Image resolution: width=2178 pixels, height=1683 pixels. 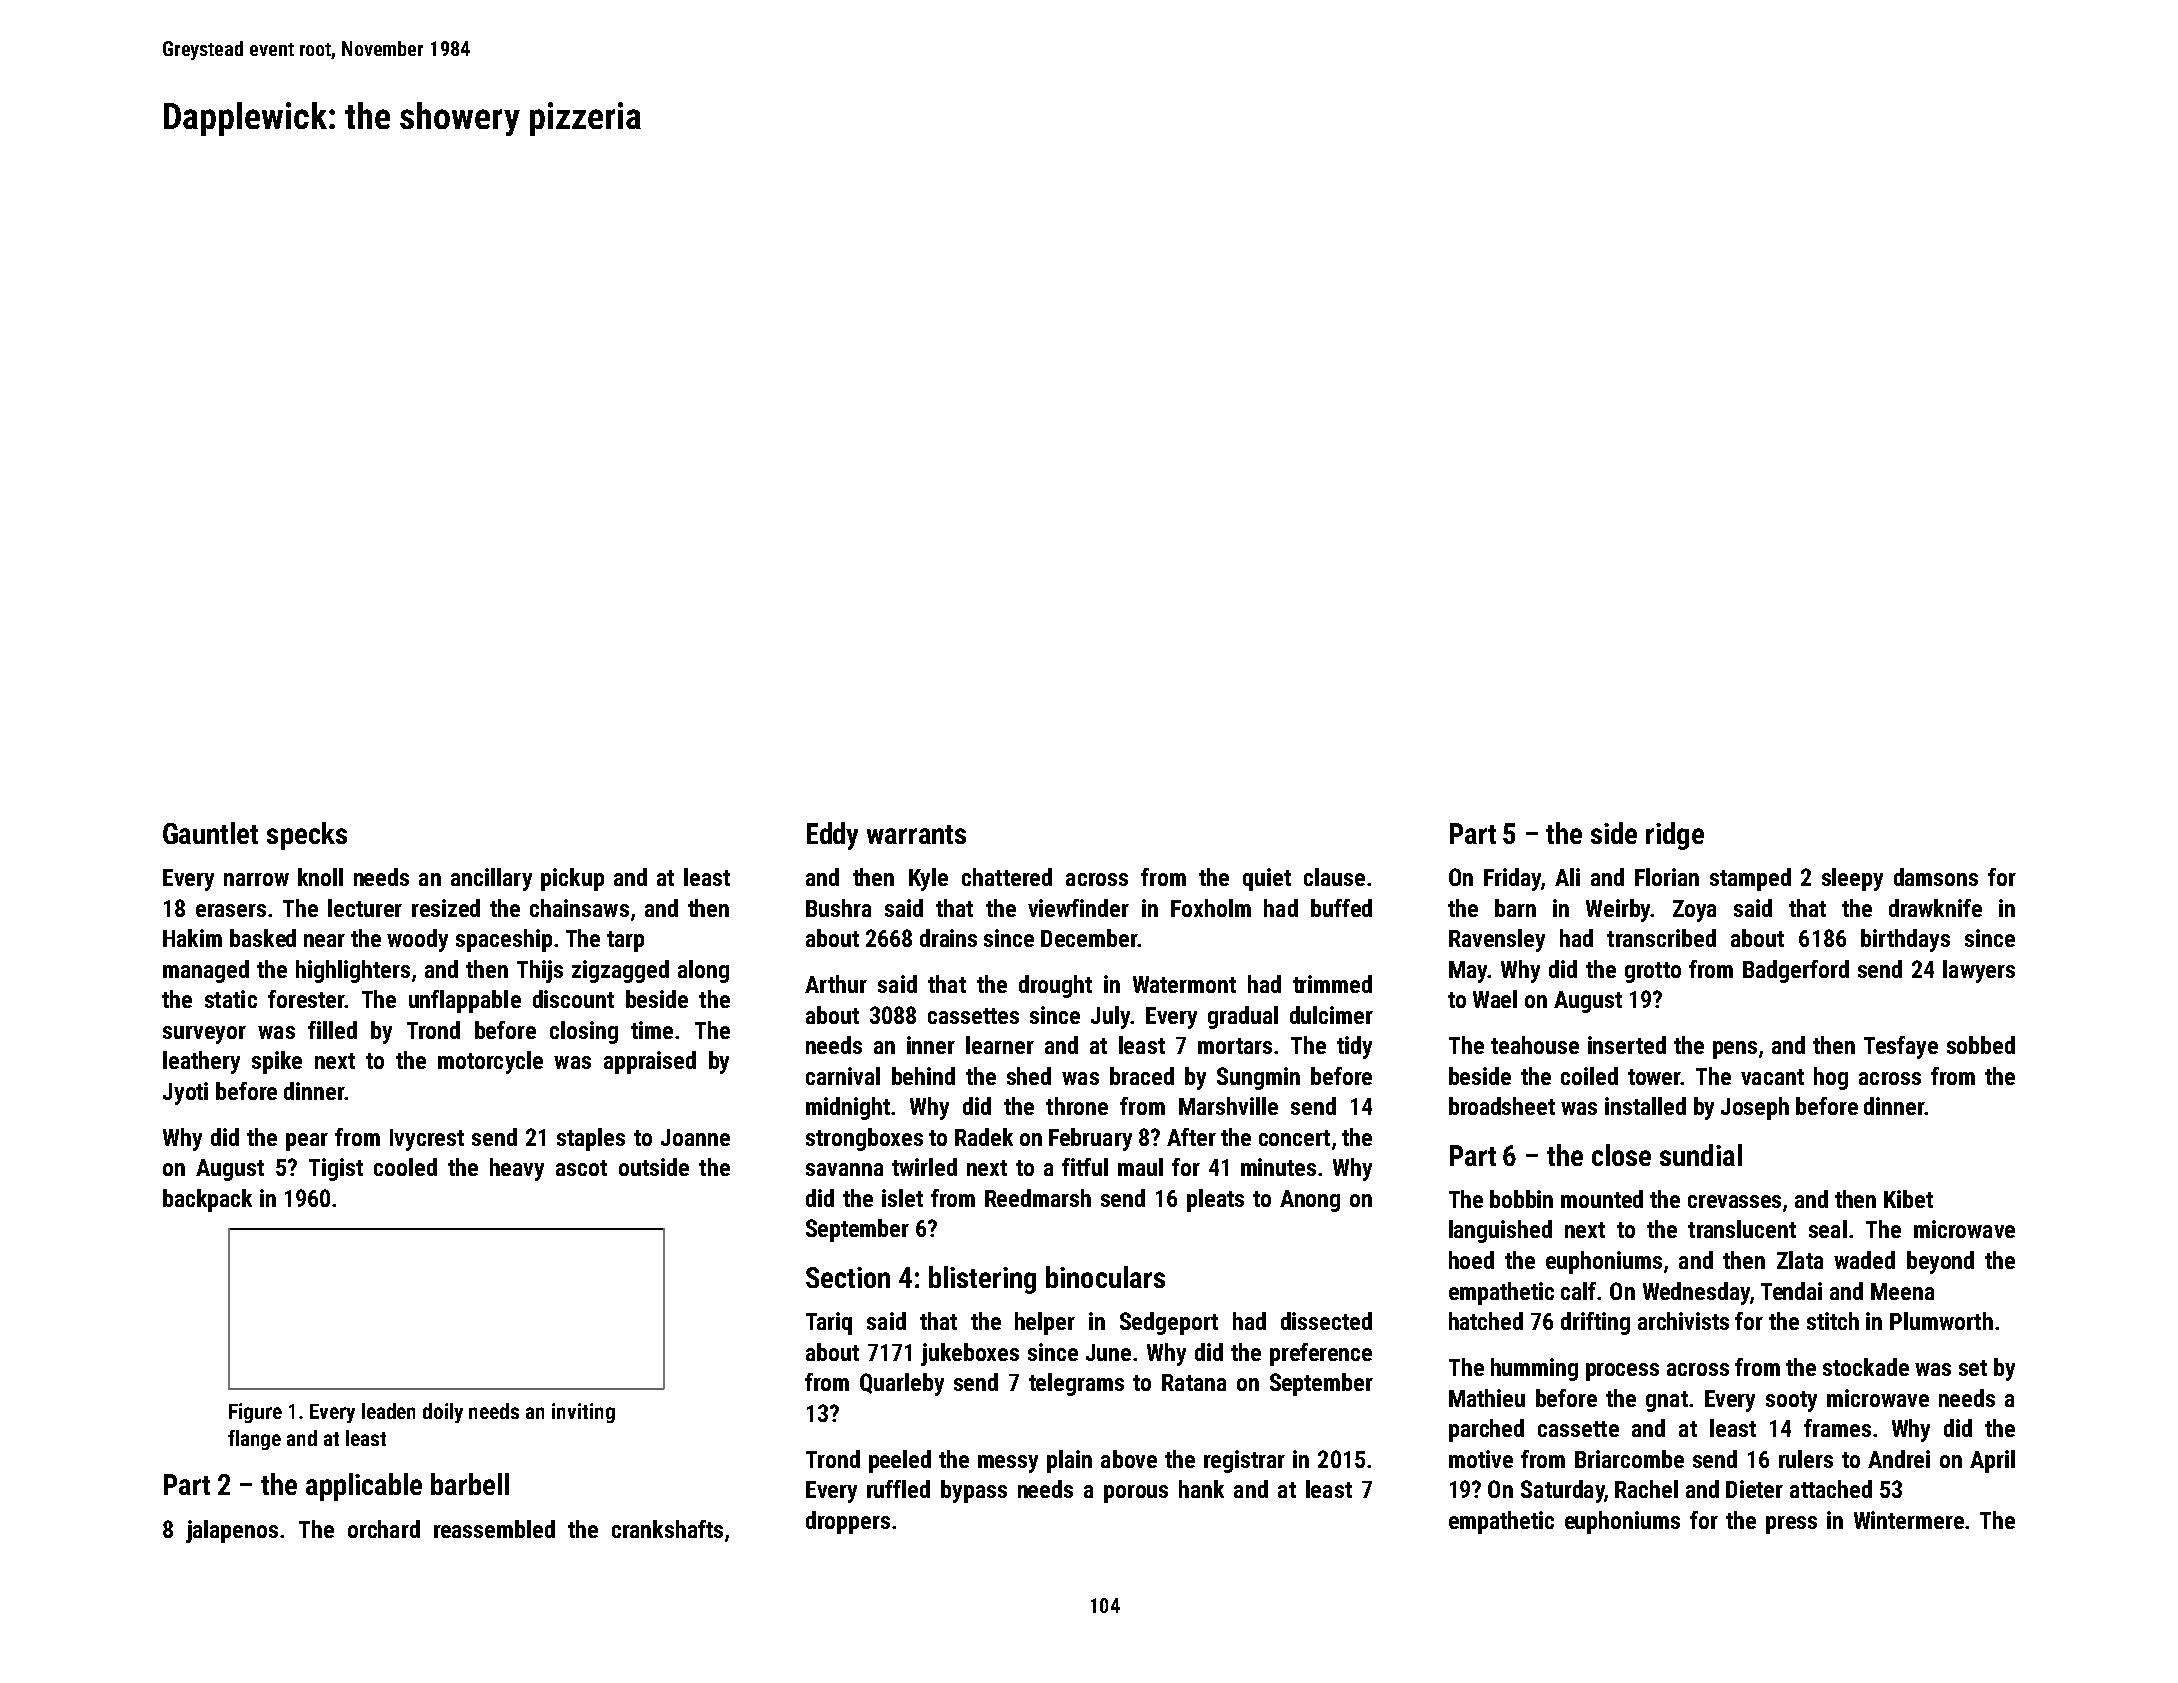 I want to click on reassembled, so click(x=494, y=1529).
